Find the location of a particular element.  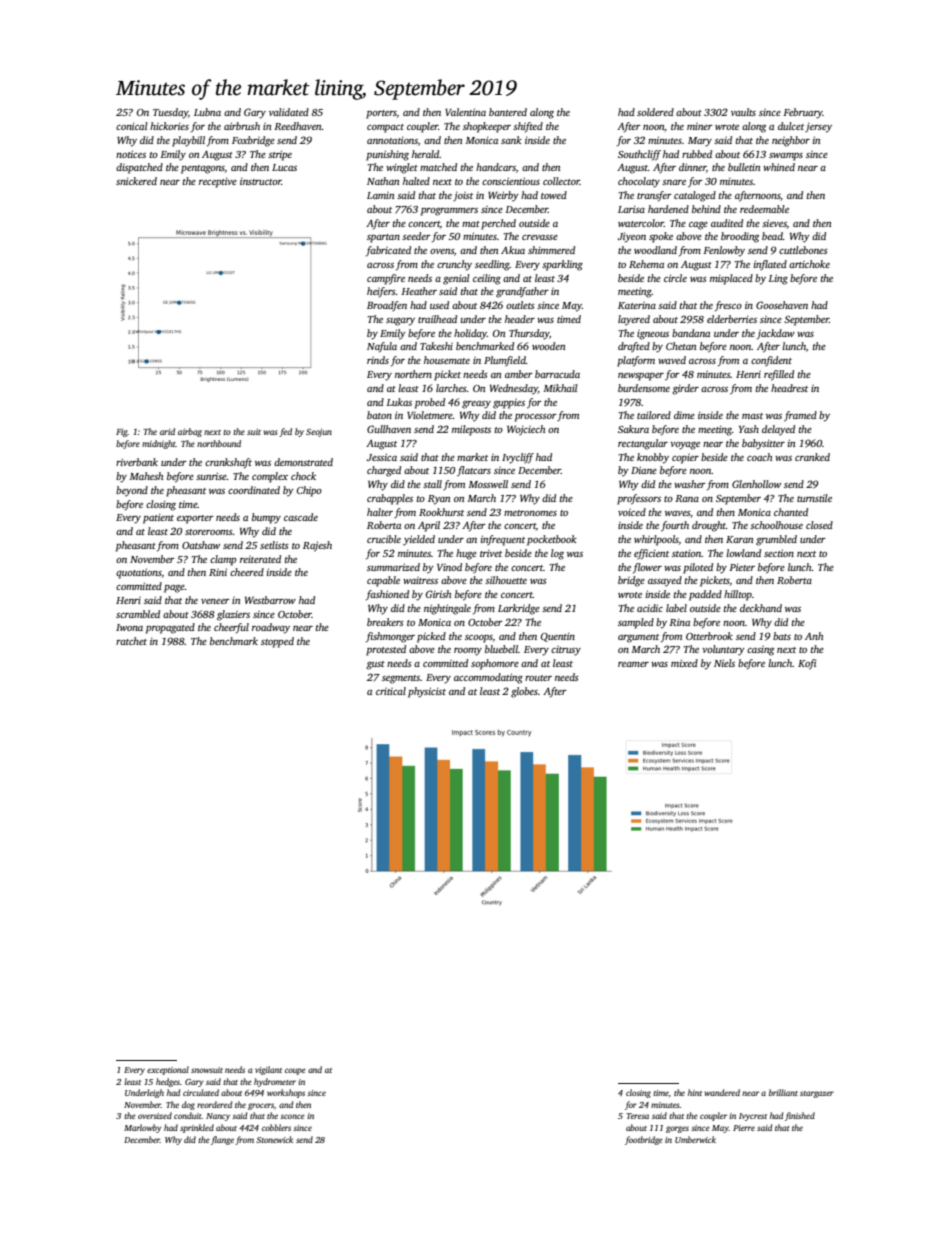

mixed is located at coordinates (684, 663).
